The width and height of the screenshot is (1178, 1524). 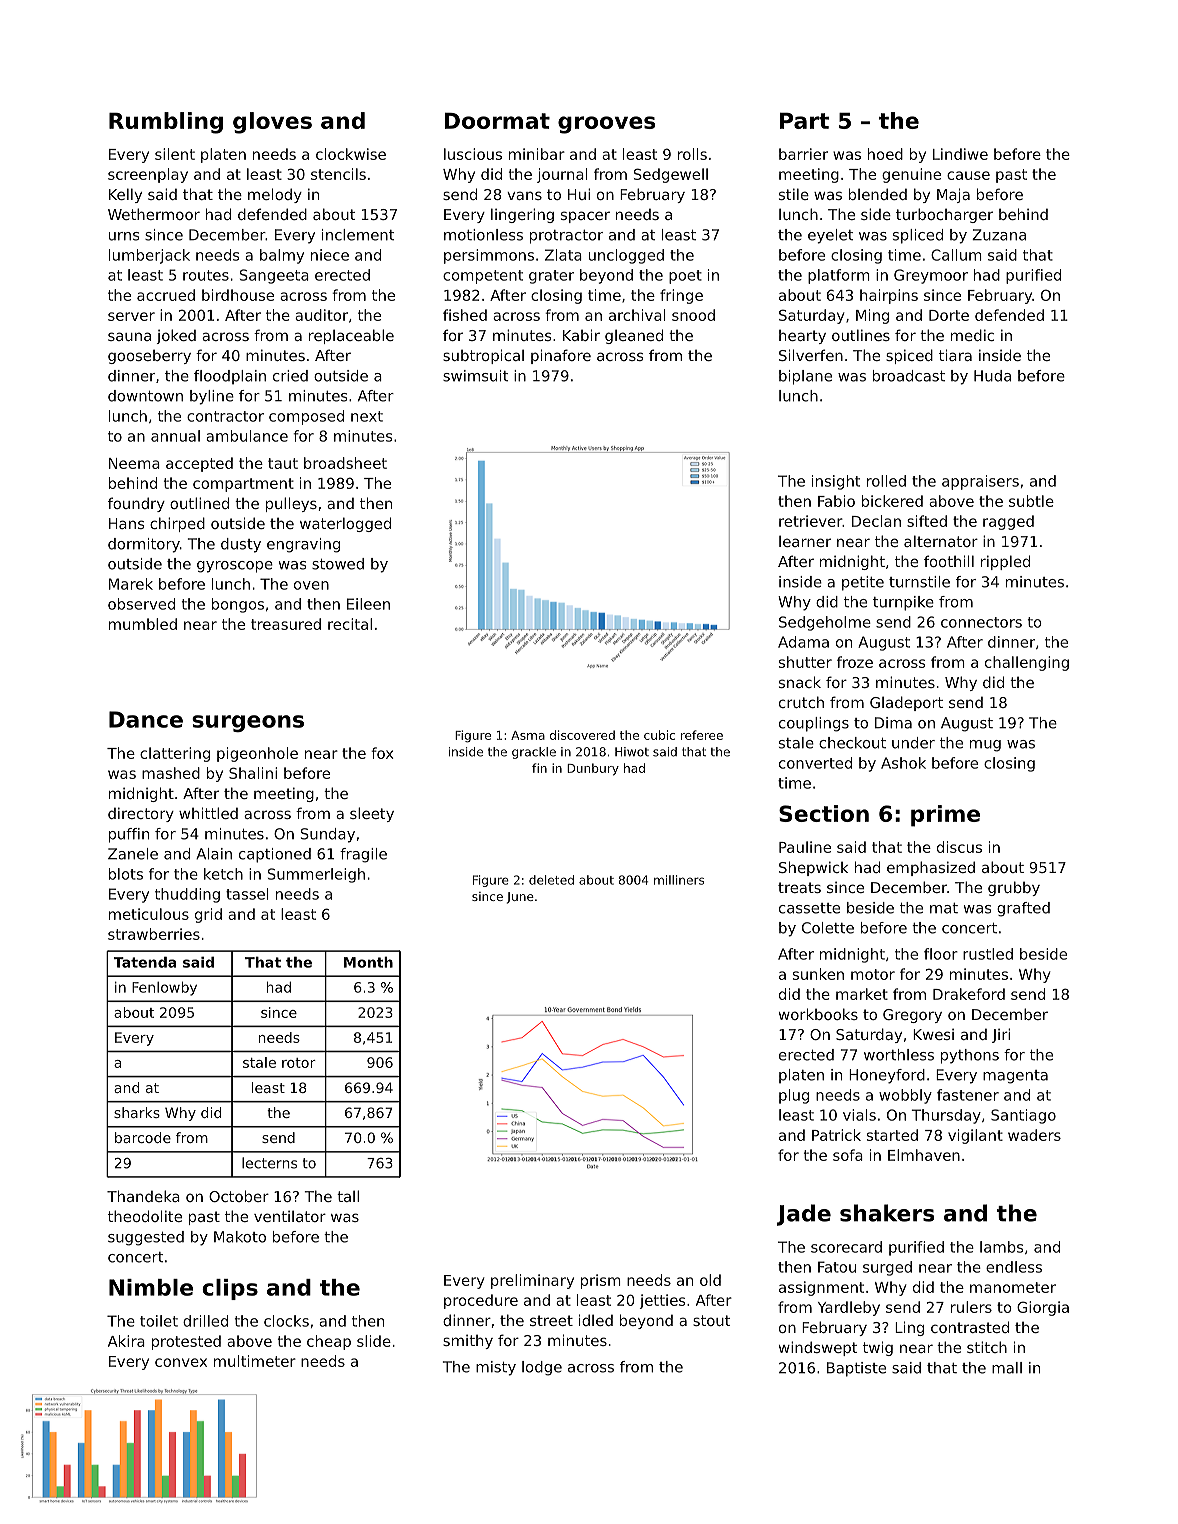 I want to click on pinafore, so click(x=561, y=356).
